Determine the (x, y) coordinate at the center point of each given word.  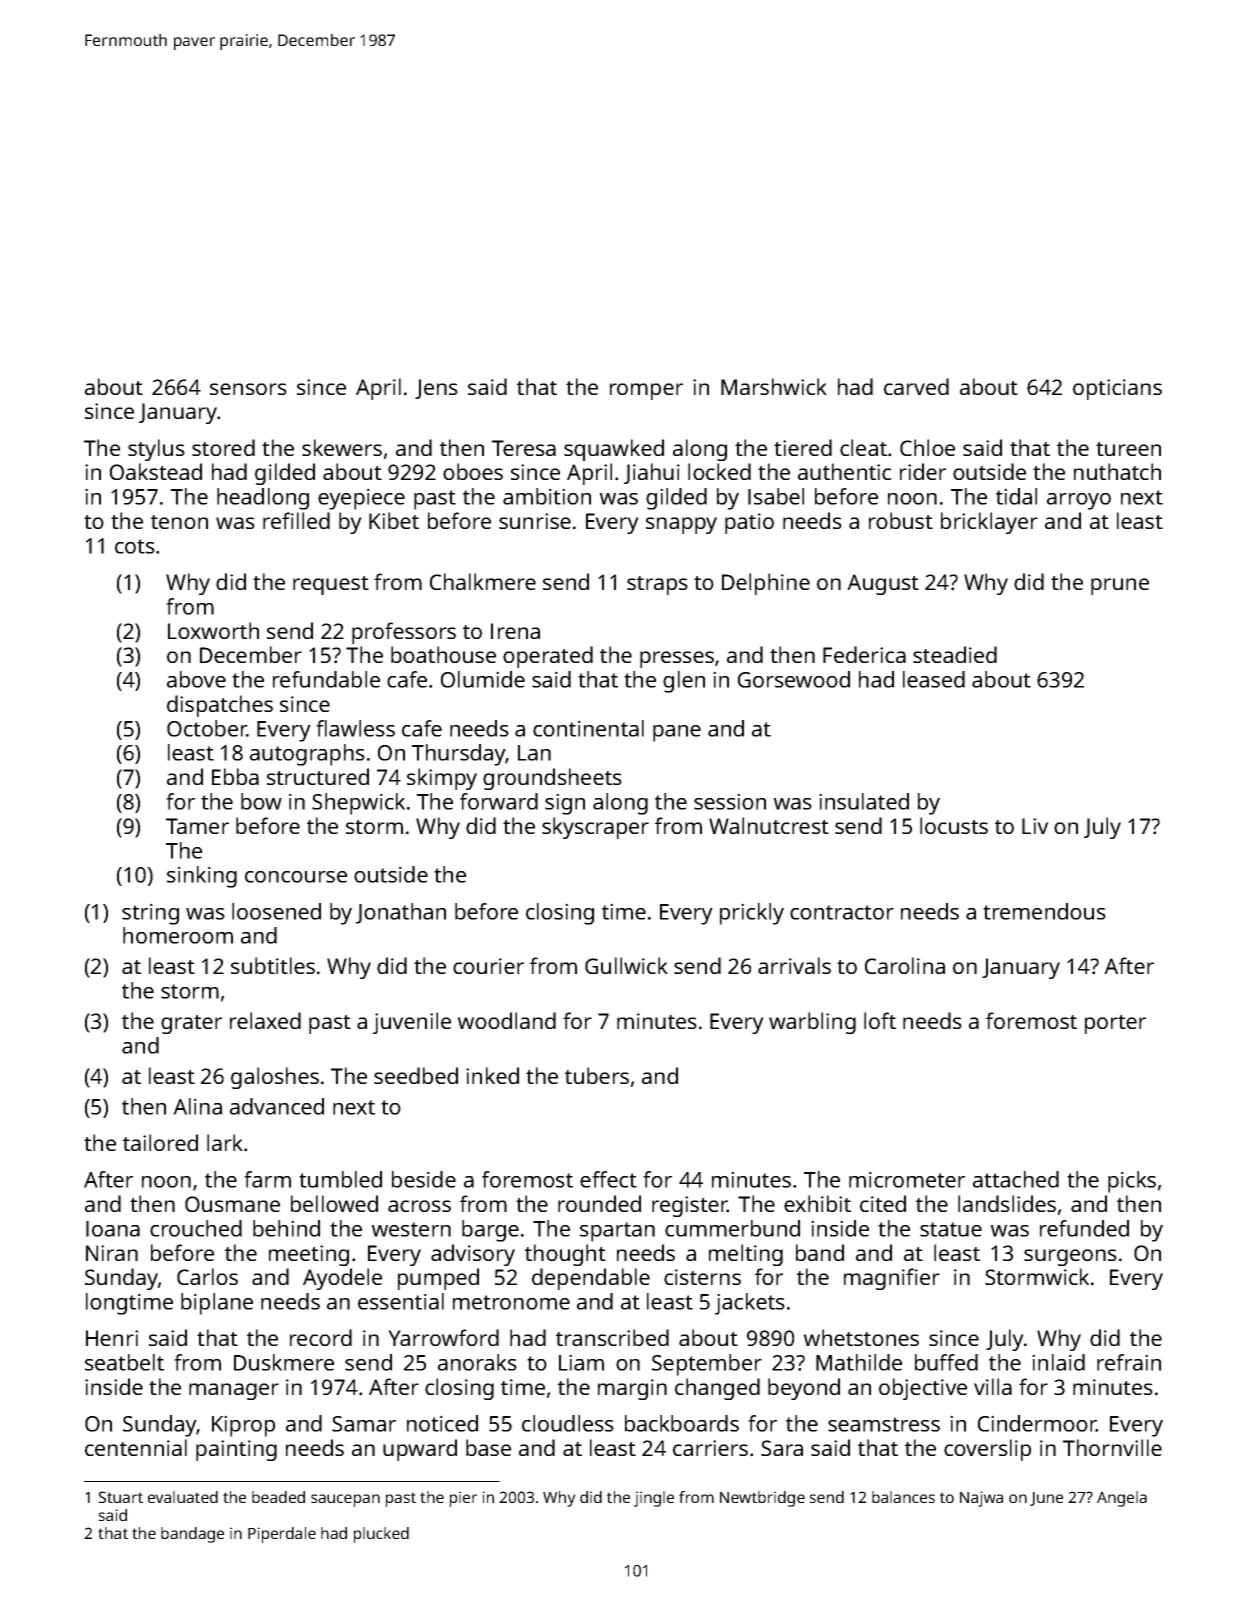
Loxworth (213, 630)
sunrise (535, 521)
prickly (752, 914)
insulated (864, 801)
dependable (591, 1279)
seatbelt (124, 1362)
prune (1120, 586)
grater (191, 1024)
